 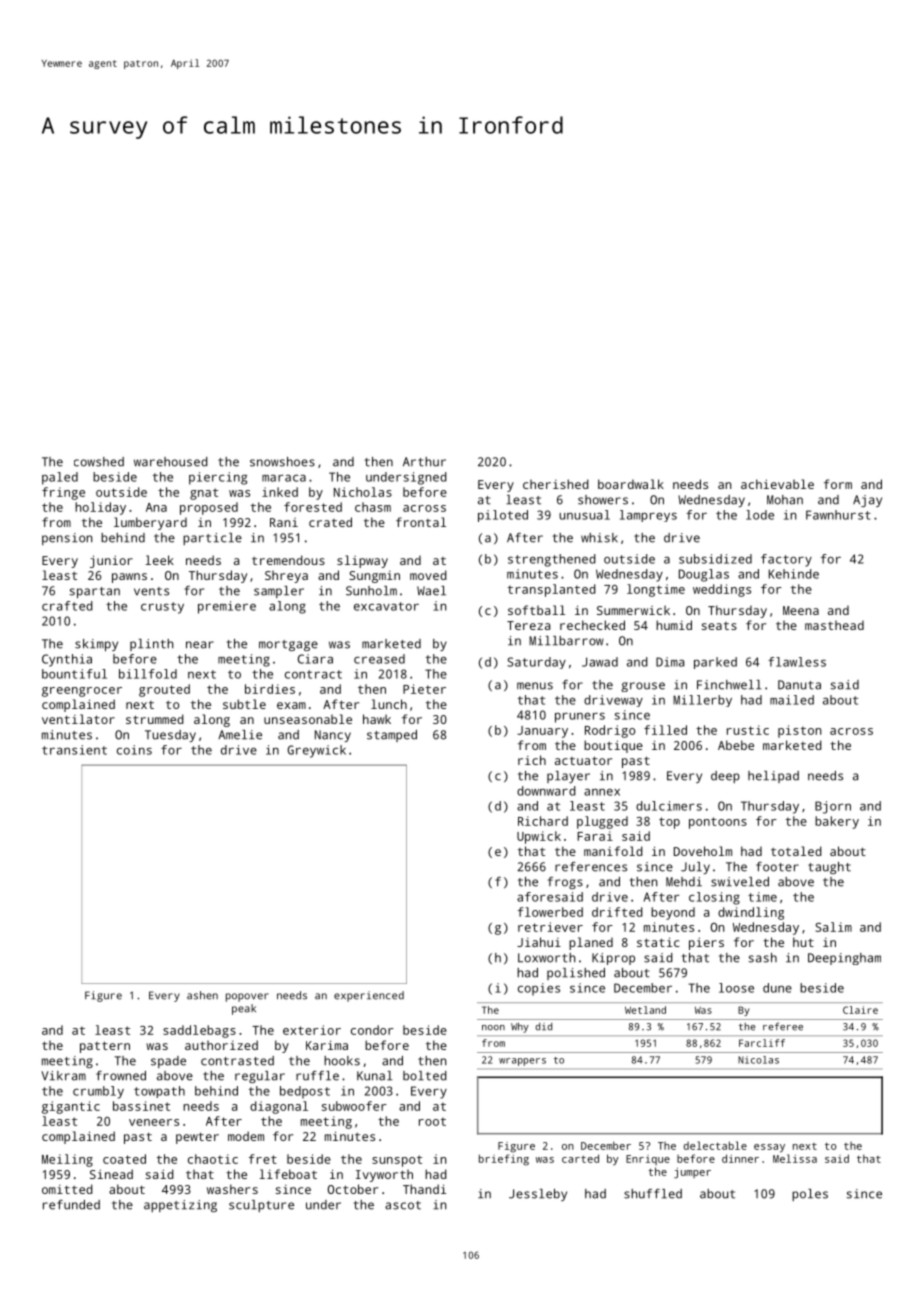 I want to click on poles, so click(x=810, y=1195).
